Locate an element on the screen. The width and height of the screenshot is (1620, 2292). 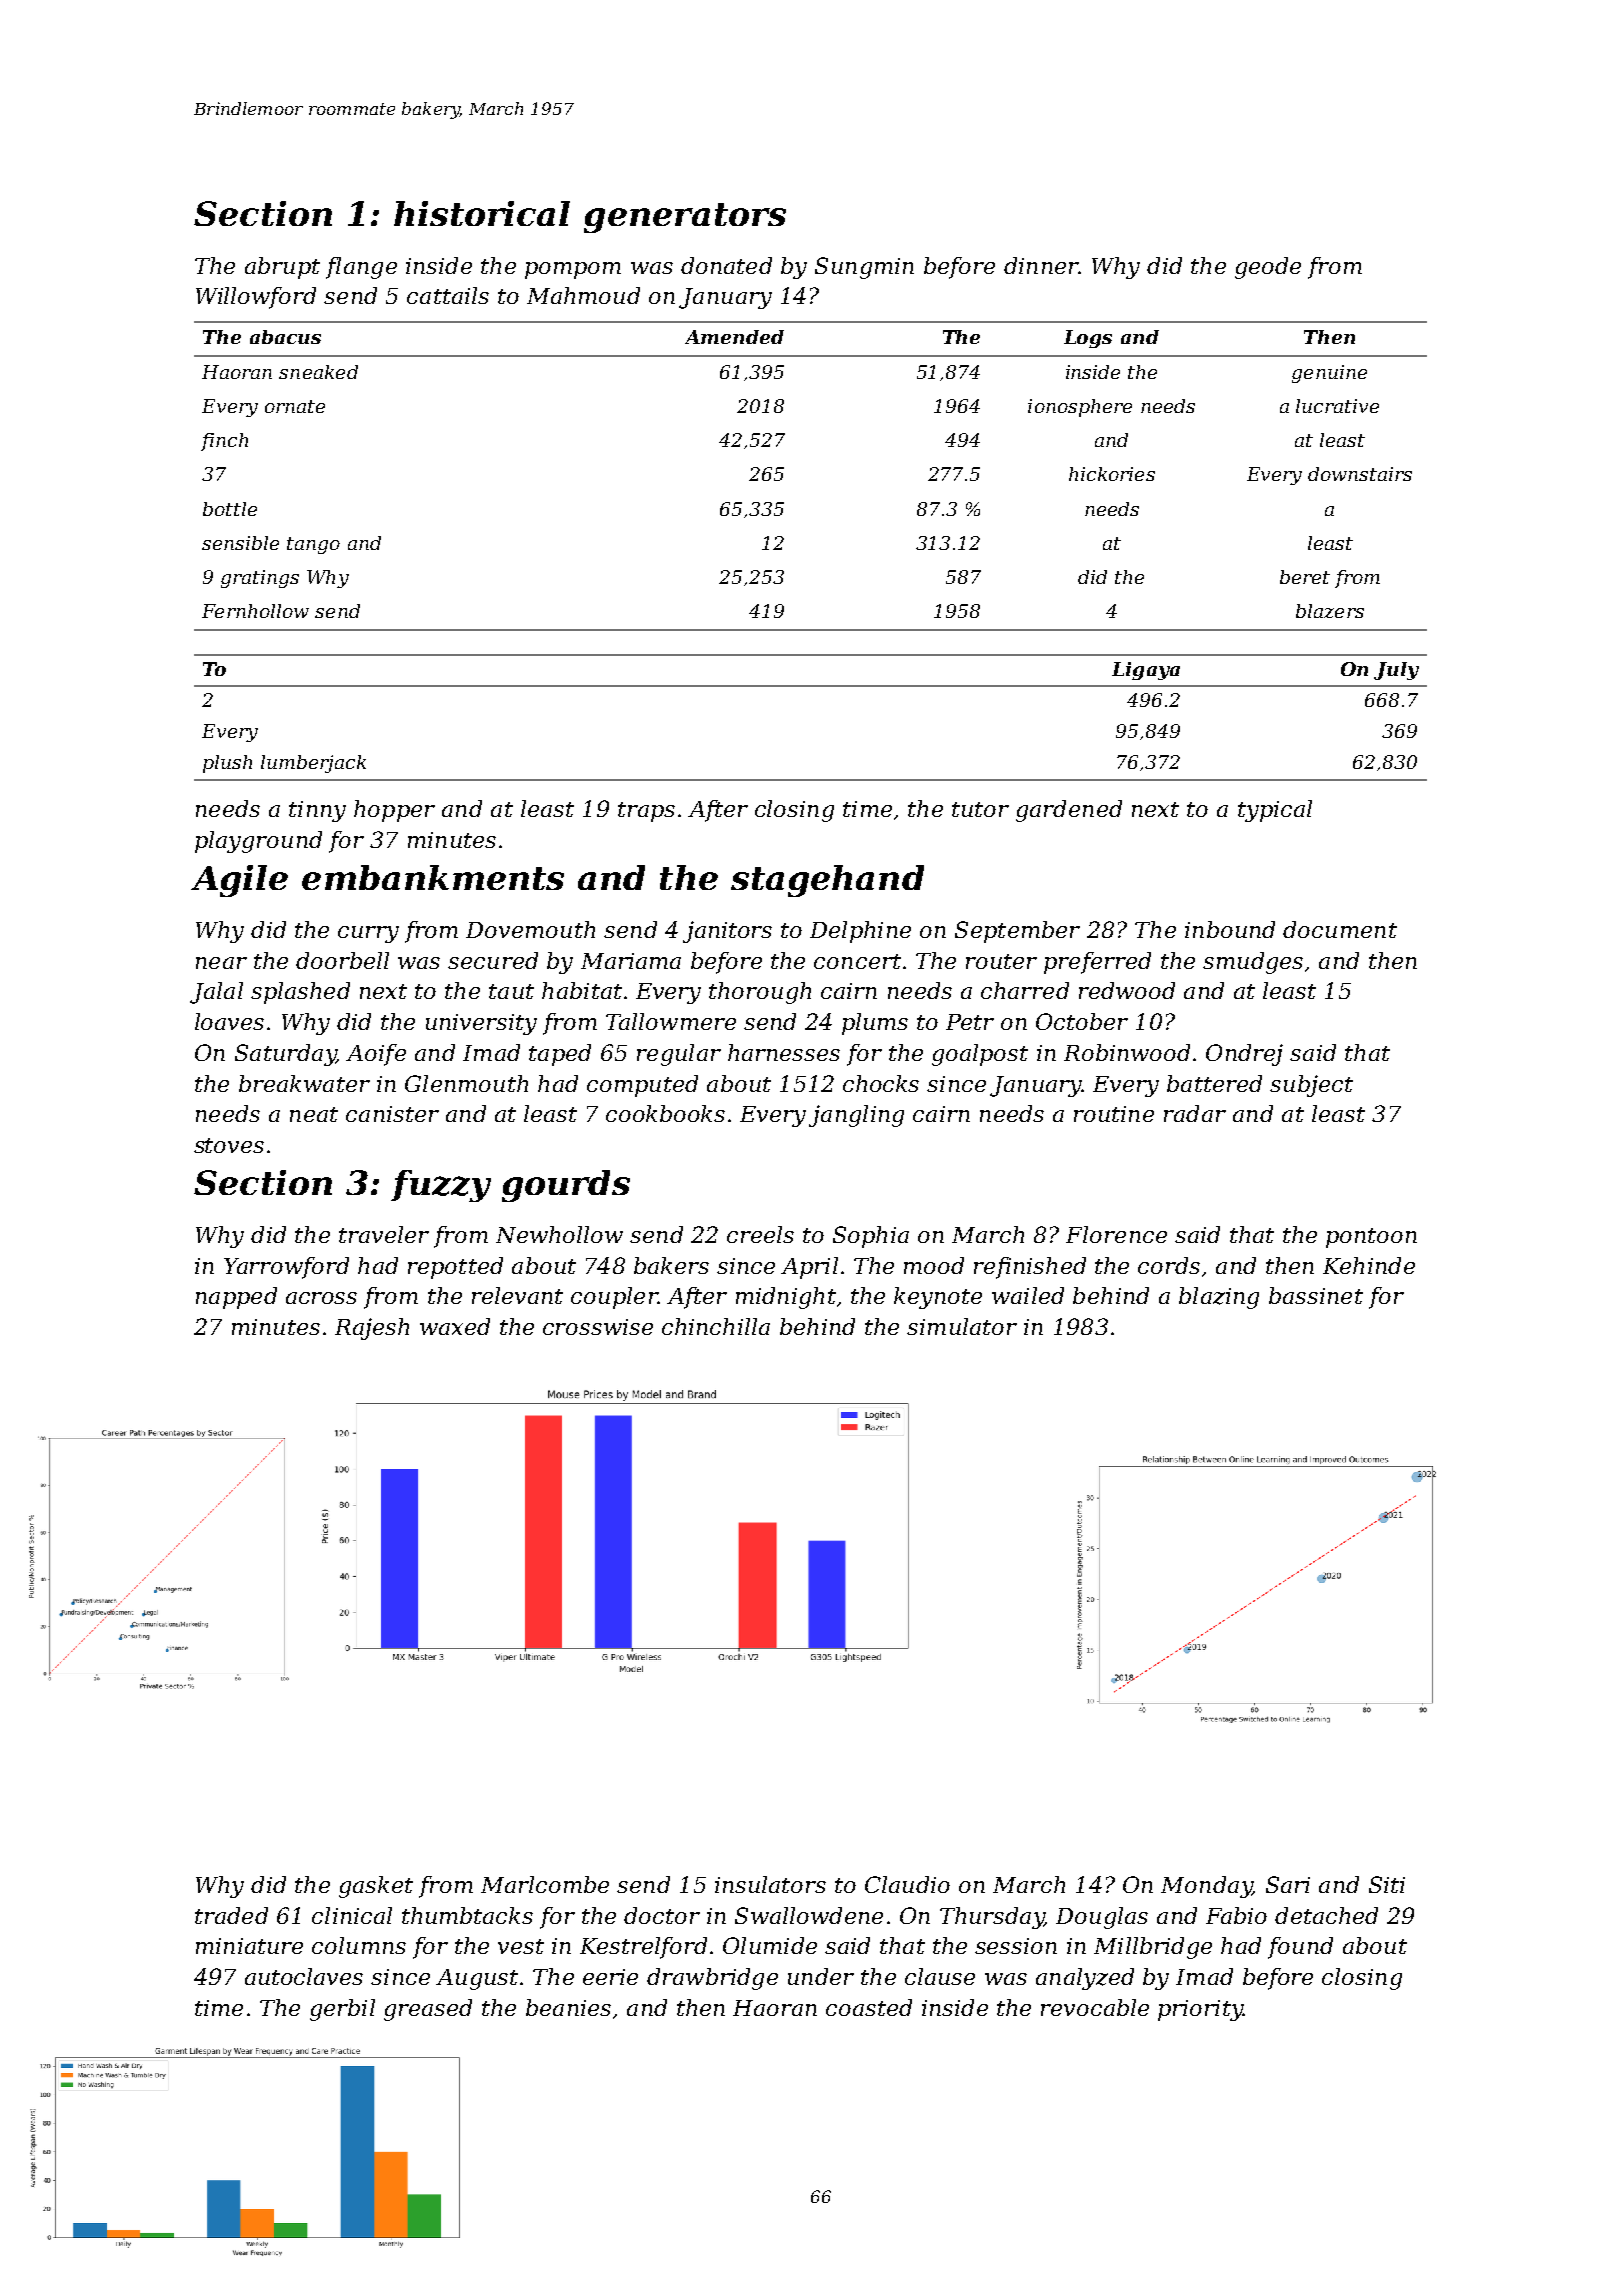
ornate is located at coordinates (295, 406).
